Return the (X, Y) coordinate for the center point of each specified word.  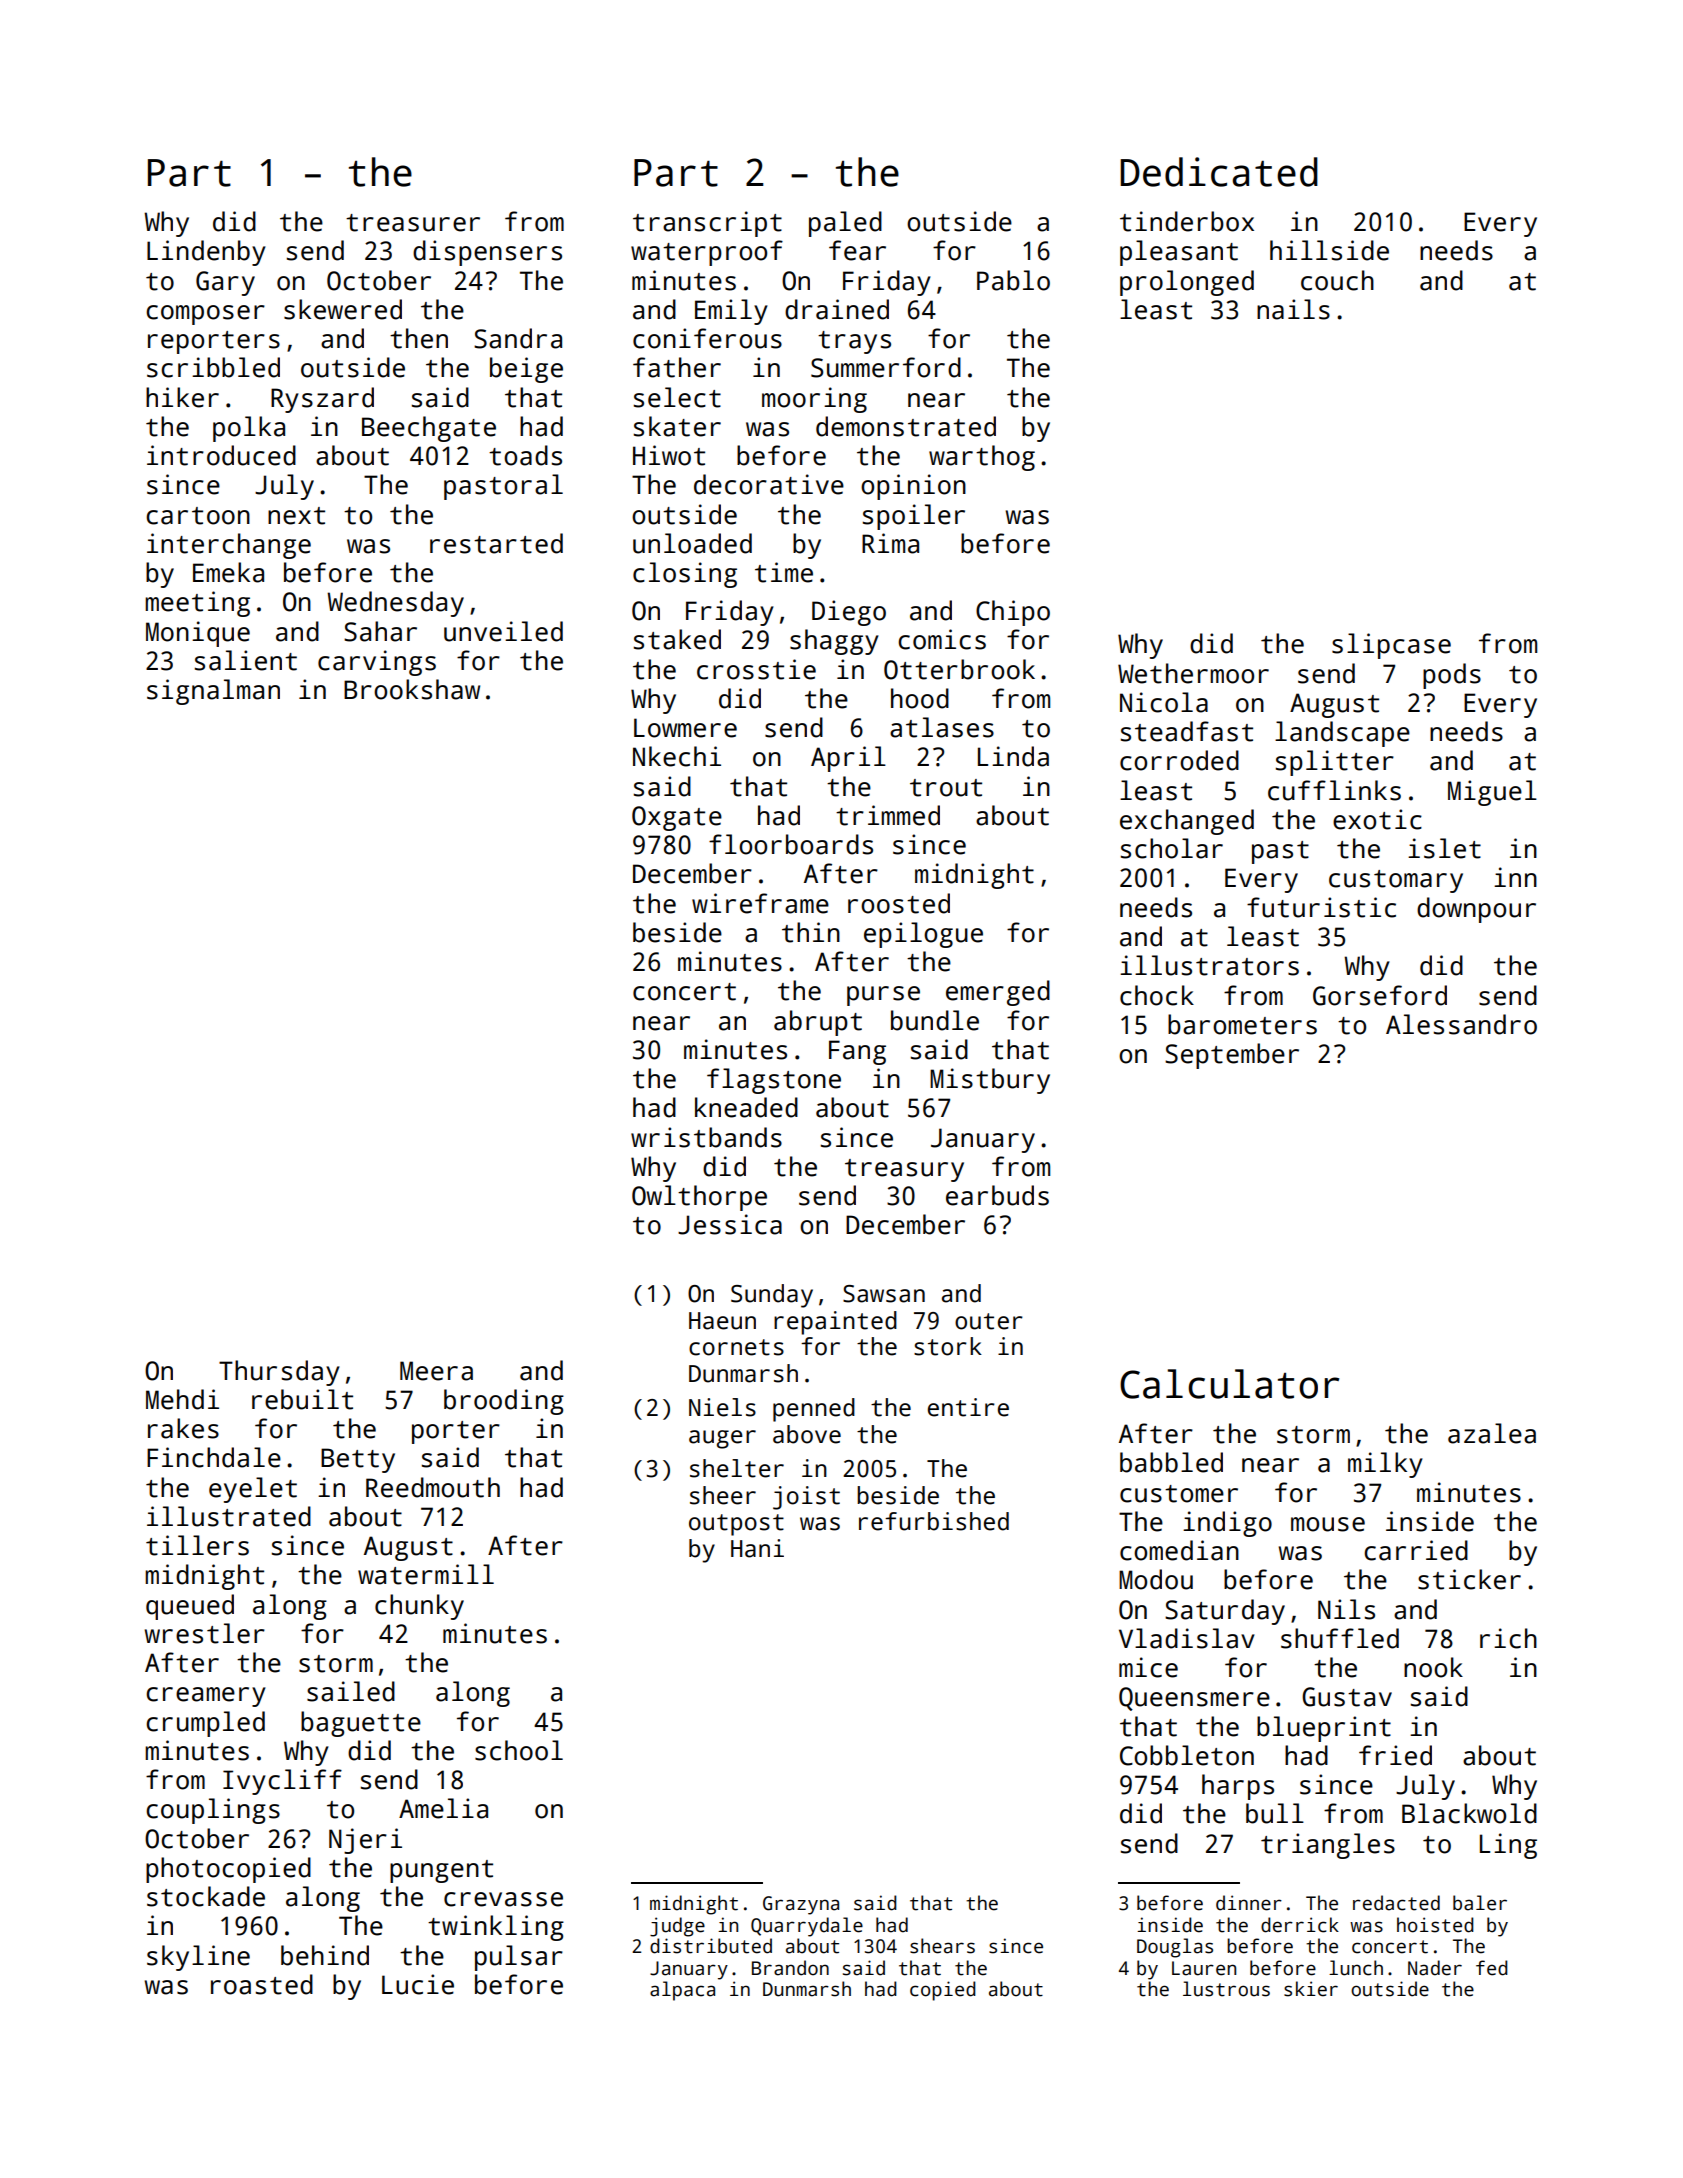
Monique (198, 634)
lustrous (1226, 1989)
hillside (1329, 250)
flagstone (774, 1081)
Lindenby (206, 253)
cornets (736, 1347)
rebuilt (302, 1399)
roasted (262, 1984)
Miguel (1492, 793)
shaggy (834, 642)
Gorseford (1380, 995)
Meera (436, 1371)
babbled (1171, 1462)
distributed (711, 1946)
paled (845, 224)
